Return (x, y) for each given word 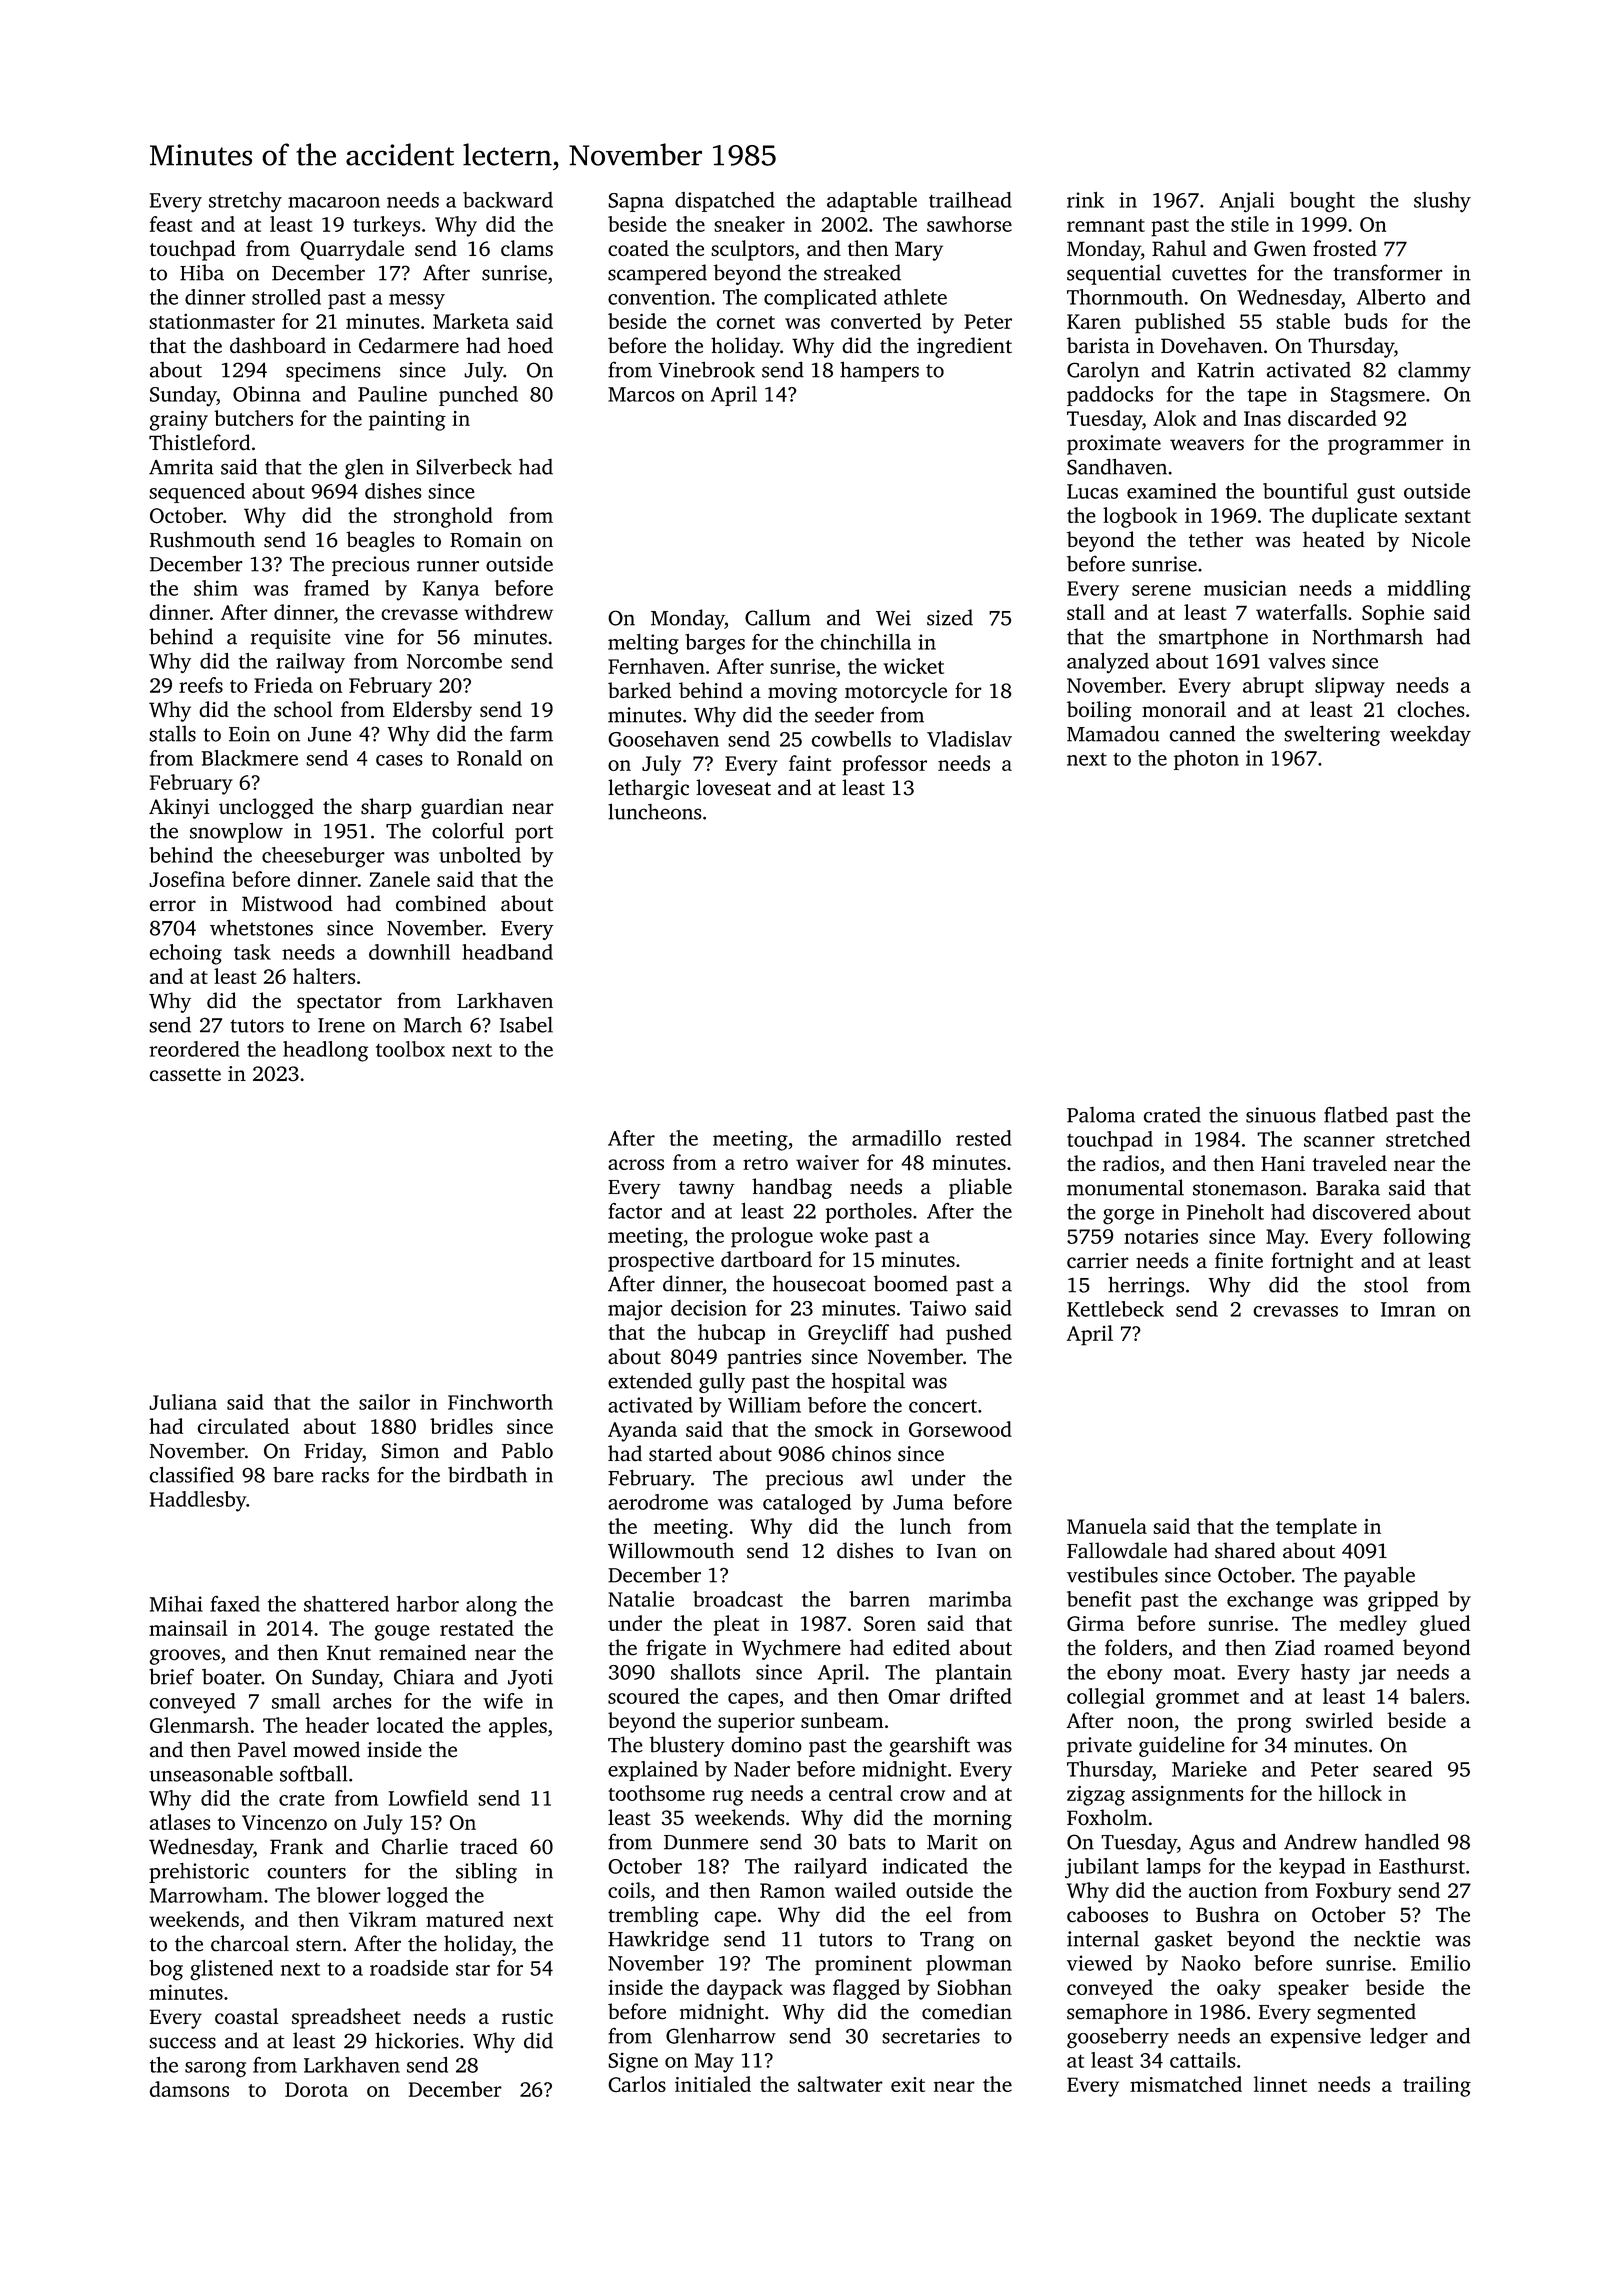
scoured (644, 1696)
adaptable (872, 202)
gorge (1128, 1217)
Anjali (1246, 202)
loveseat (733, 787)
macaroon (334, 202)
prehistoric (199, 1873)
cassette (185, 1075)
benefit (1099, 1599)
